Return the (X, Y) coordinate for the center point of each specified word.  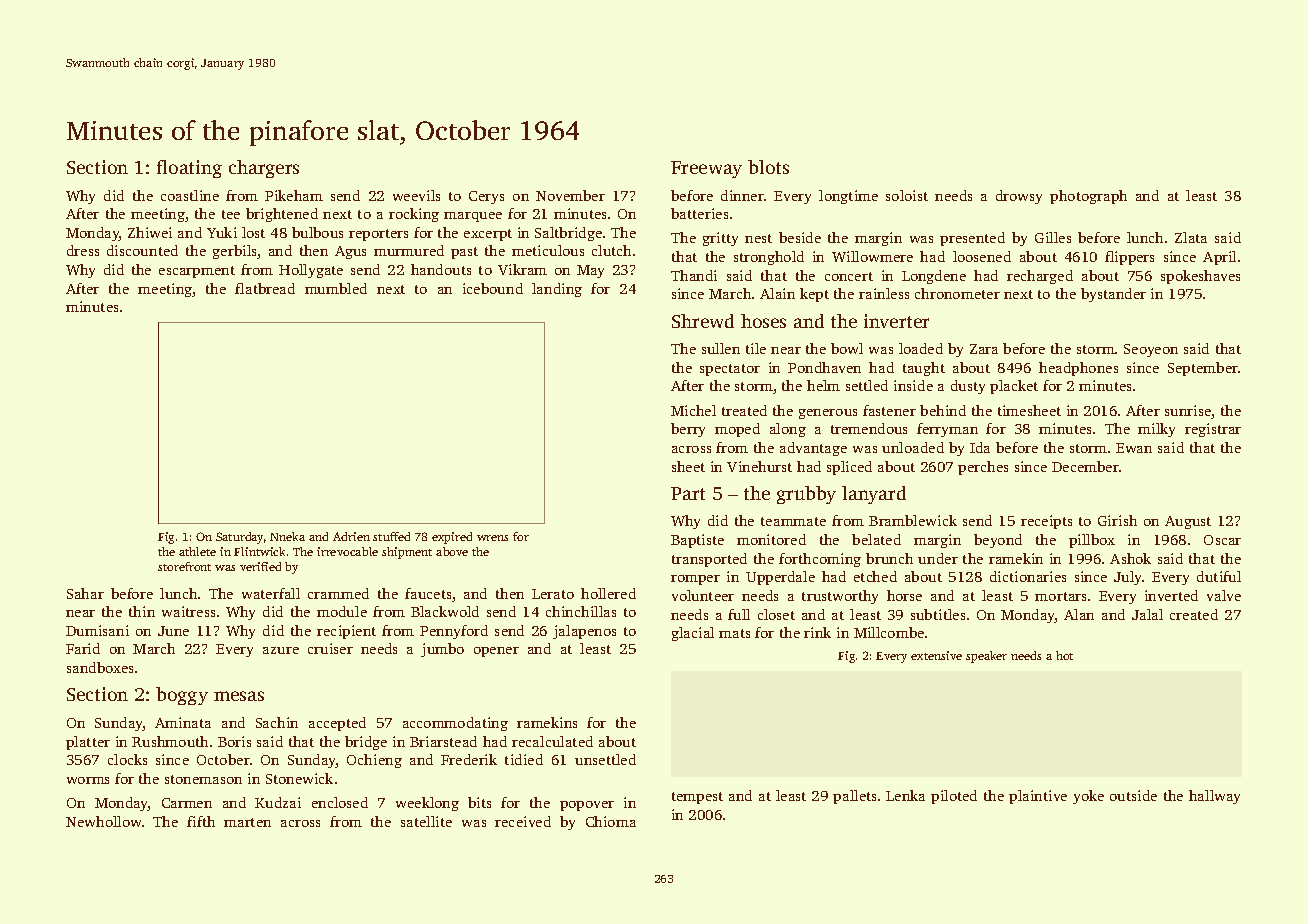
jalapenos (584, 632)
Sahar (85, 593)
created (1194, 614)
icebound (493, 288)
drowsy (1019, 197)
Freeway (706, 169)
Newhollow (103, 821)
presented (972, 239)
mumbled (336, 288)
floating (189, 169)
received (523, 821)
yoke (1088, 797)
